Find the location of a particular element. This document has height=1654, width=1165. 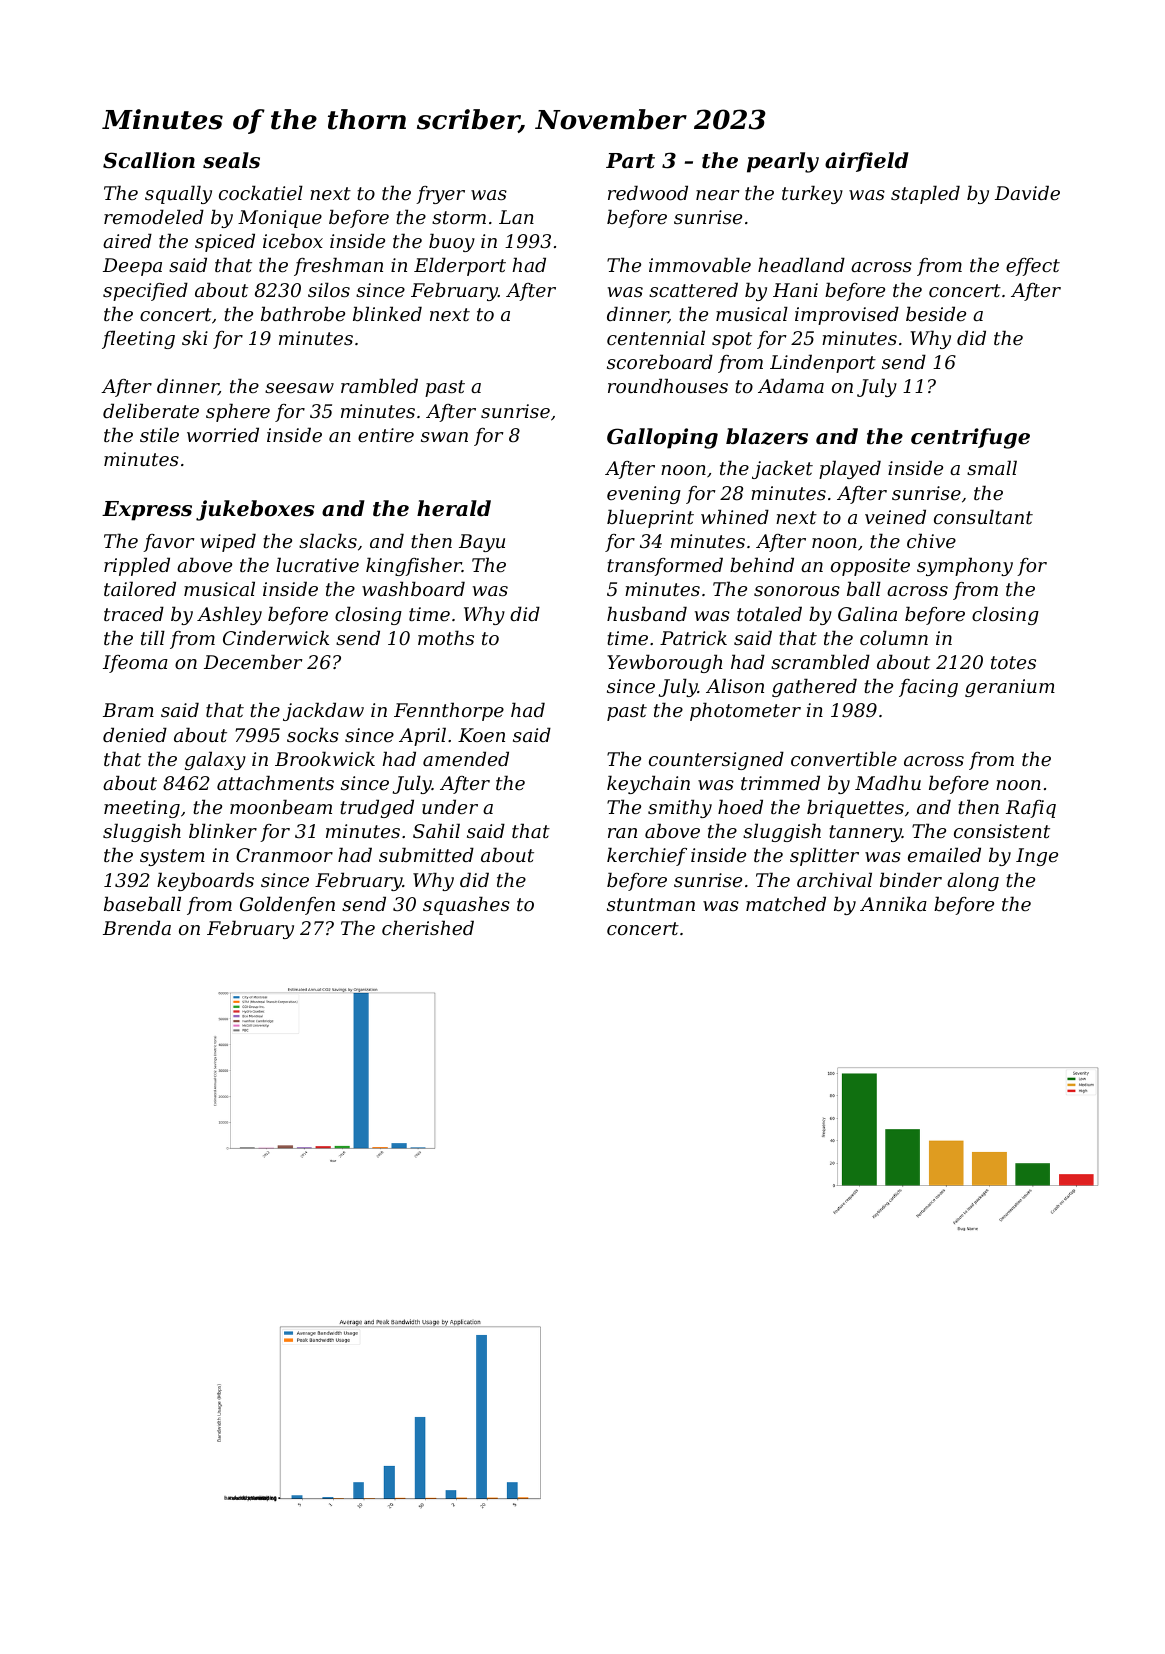

bathrobe is located at coordinates (303, 313).
